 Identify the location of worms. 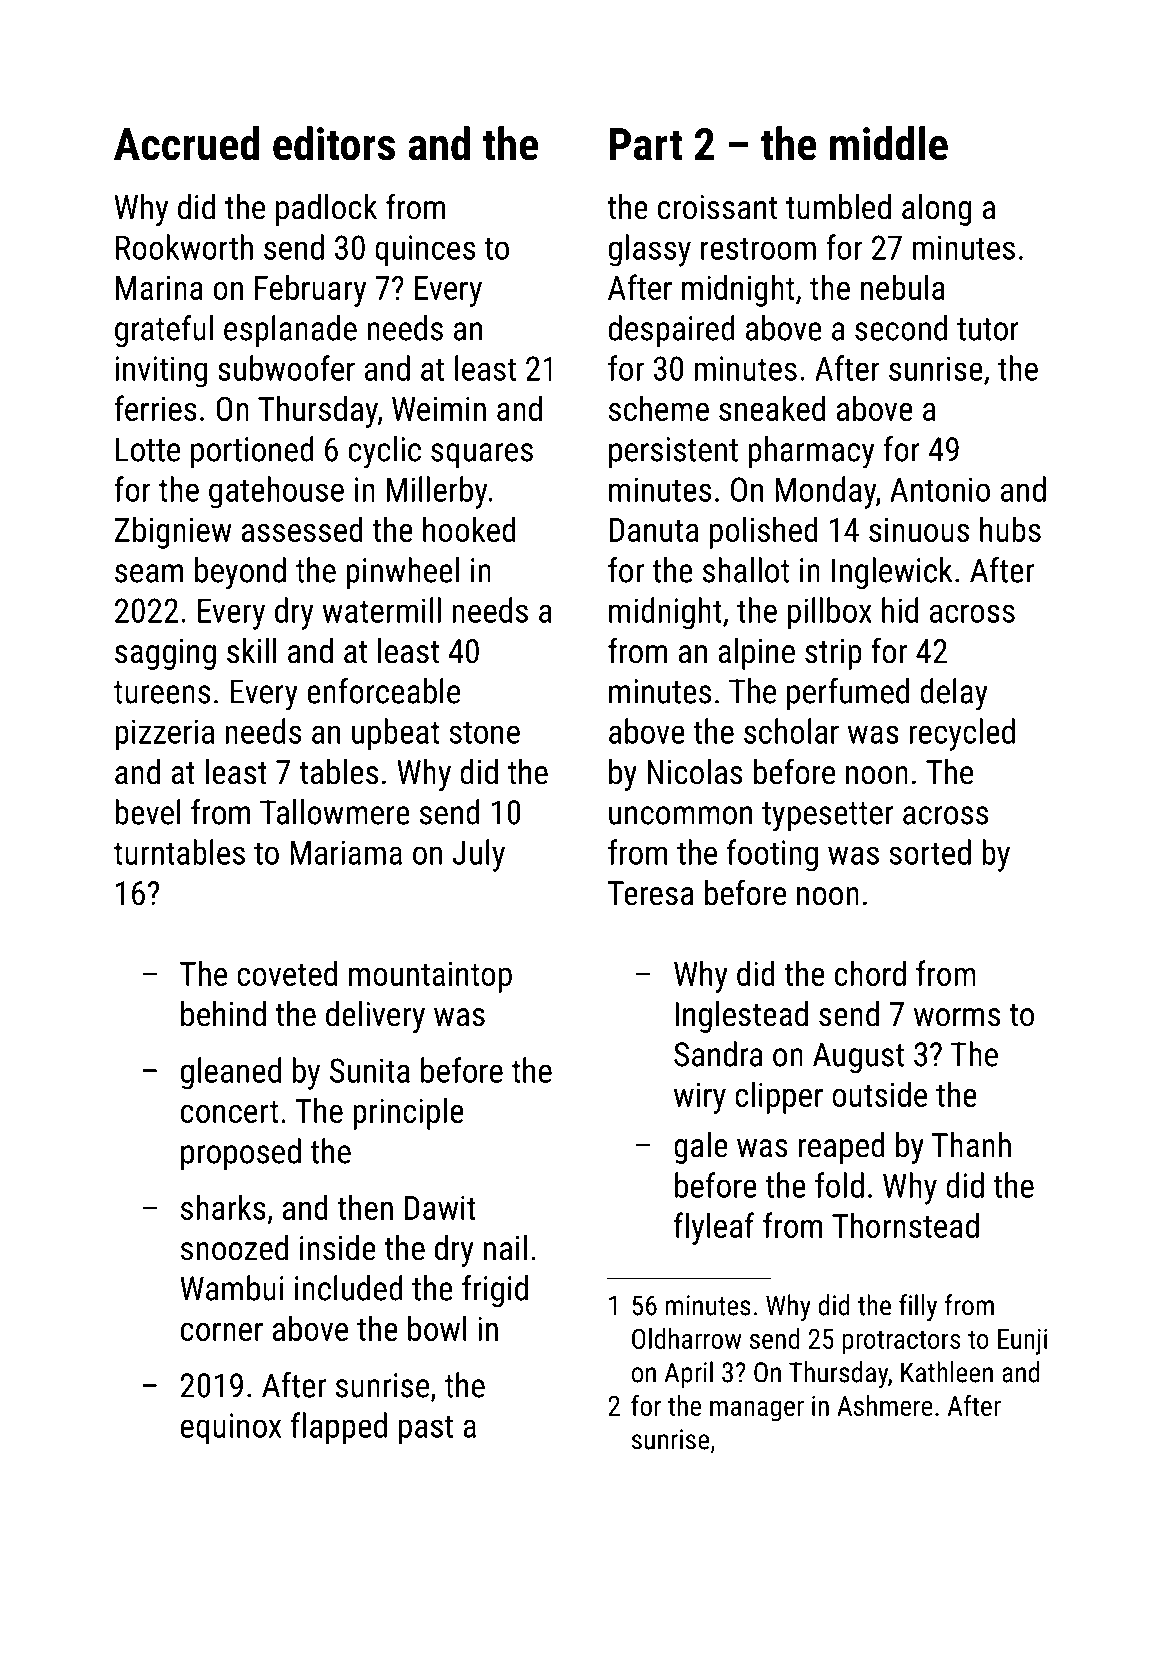
(957, 1017).
